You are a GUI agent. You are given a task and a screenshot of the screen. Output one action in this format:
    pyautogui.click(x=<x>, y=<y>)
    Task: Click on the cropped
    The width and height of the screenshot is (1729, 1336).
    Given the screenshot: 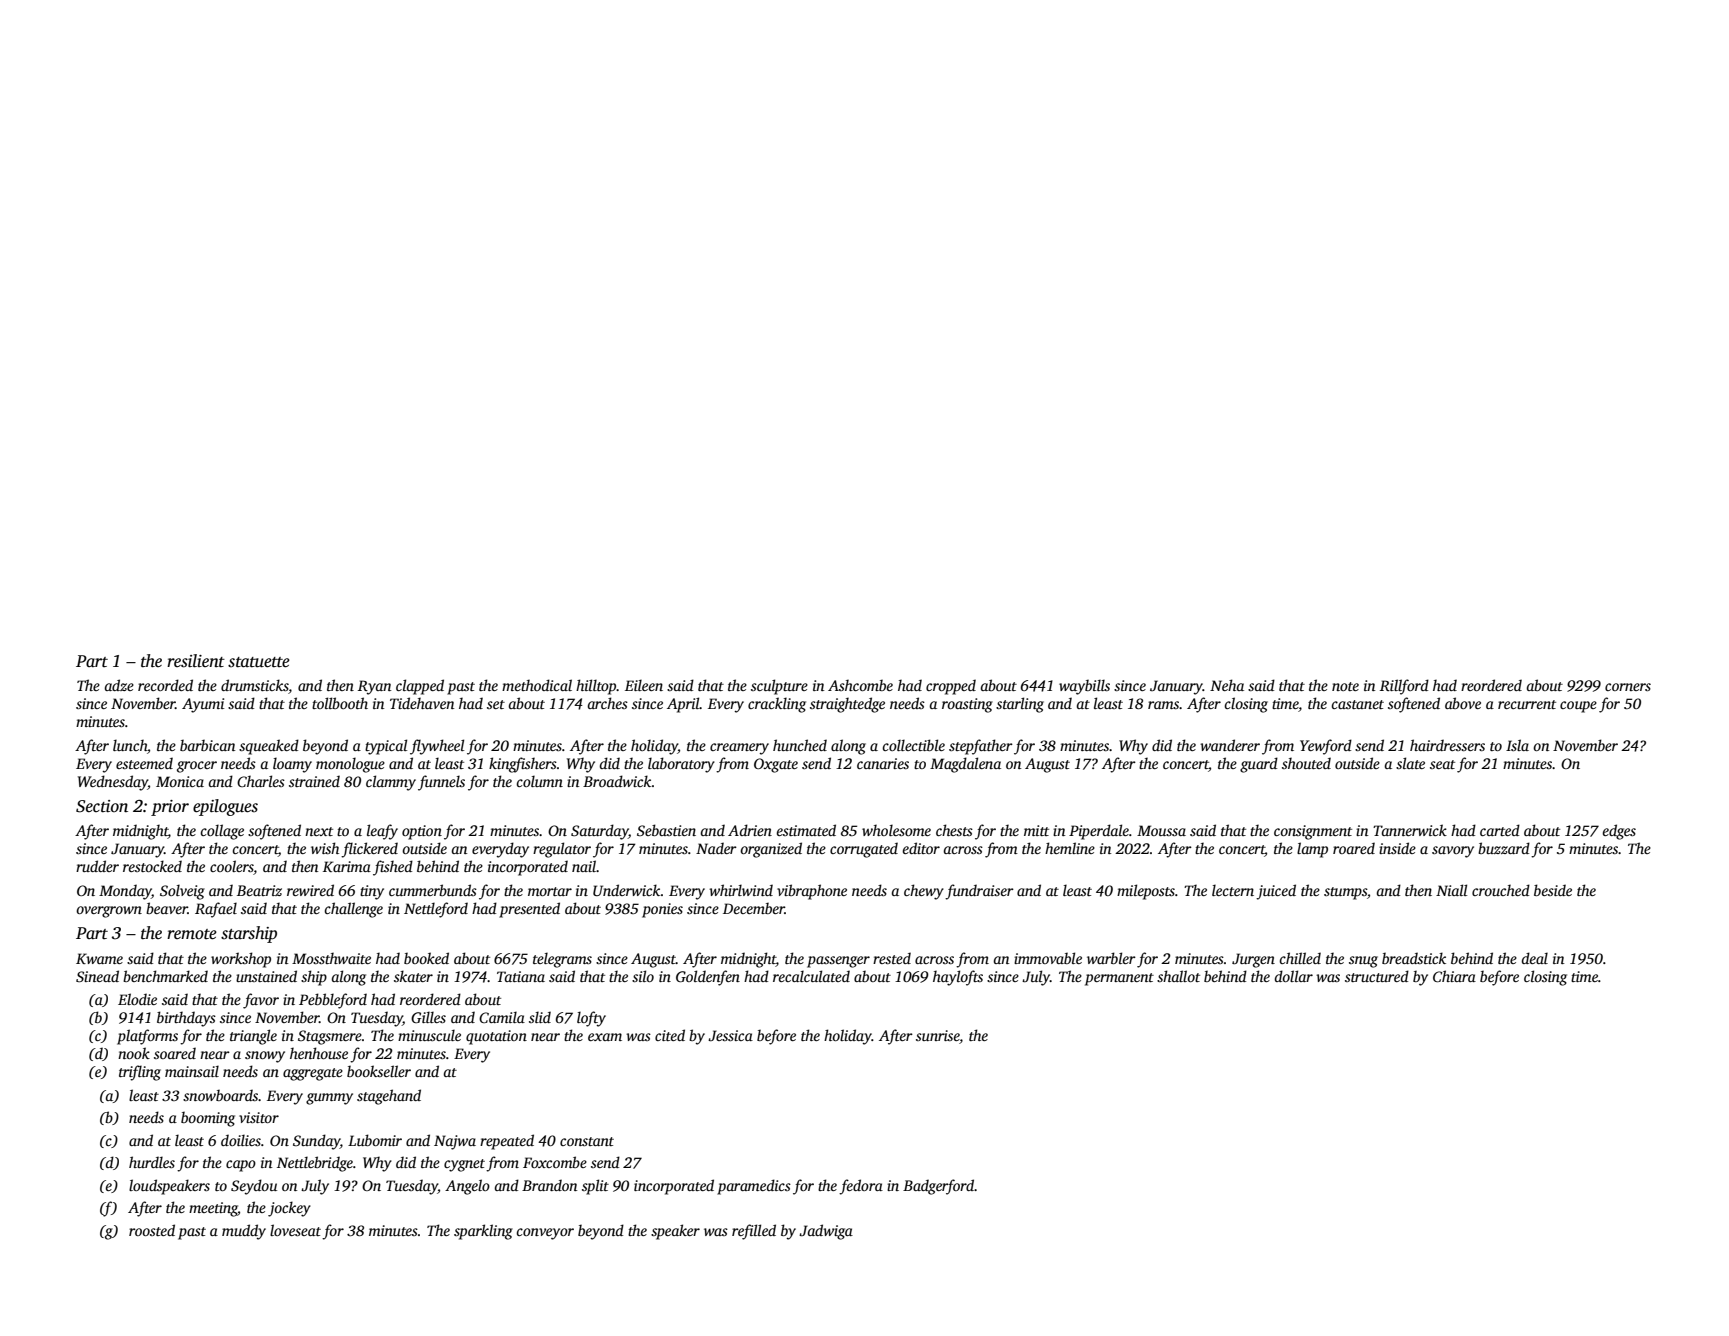 What is the action you would take?
    pyautogui.click(x=951, y=687)
